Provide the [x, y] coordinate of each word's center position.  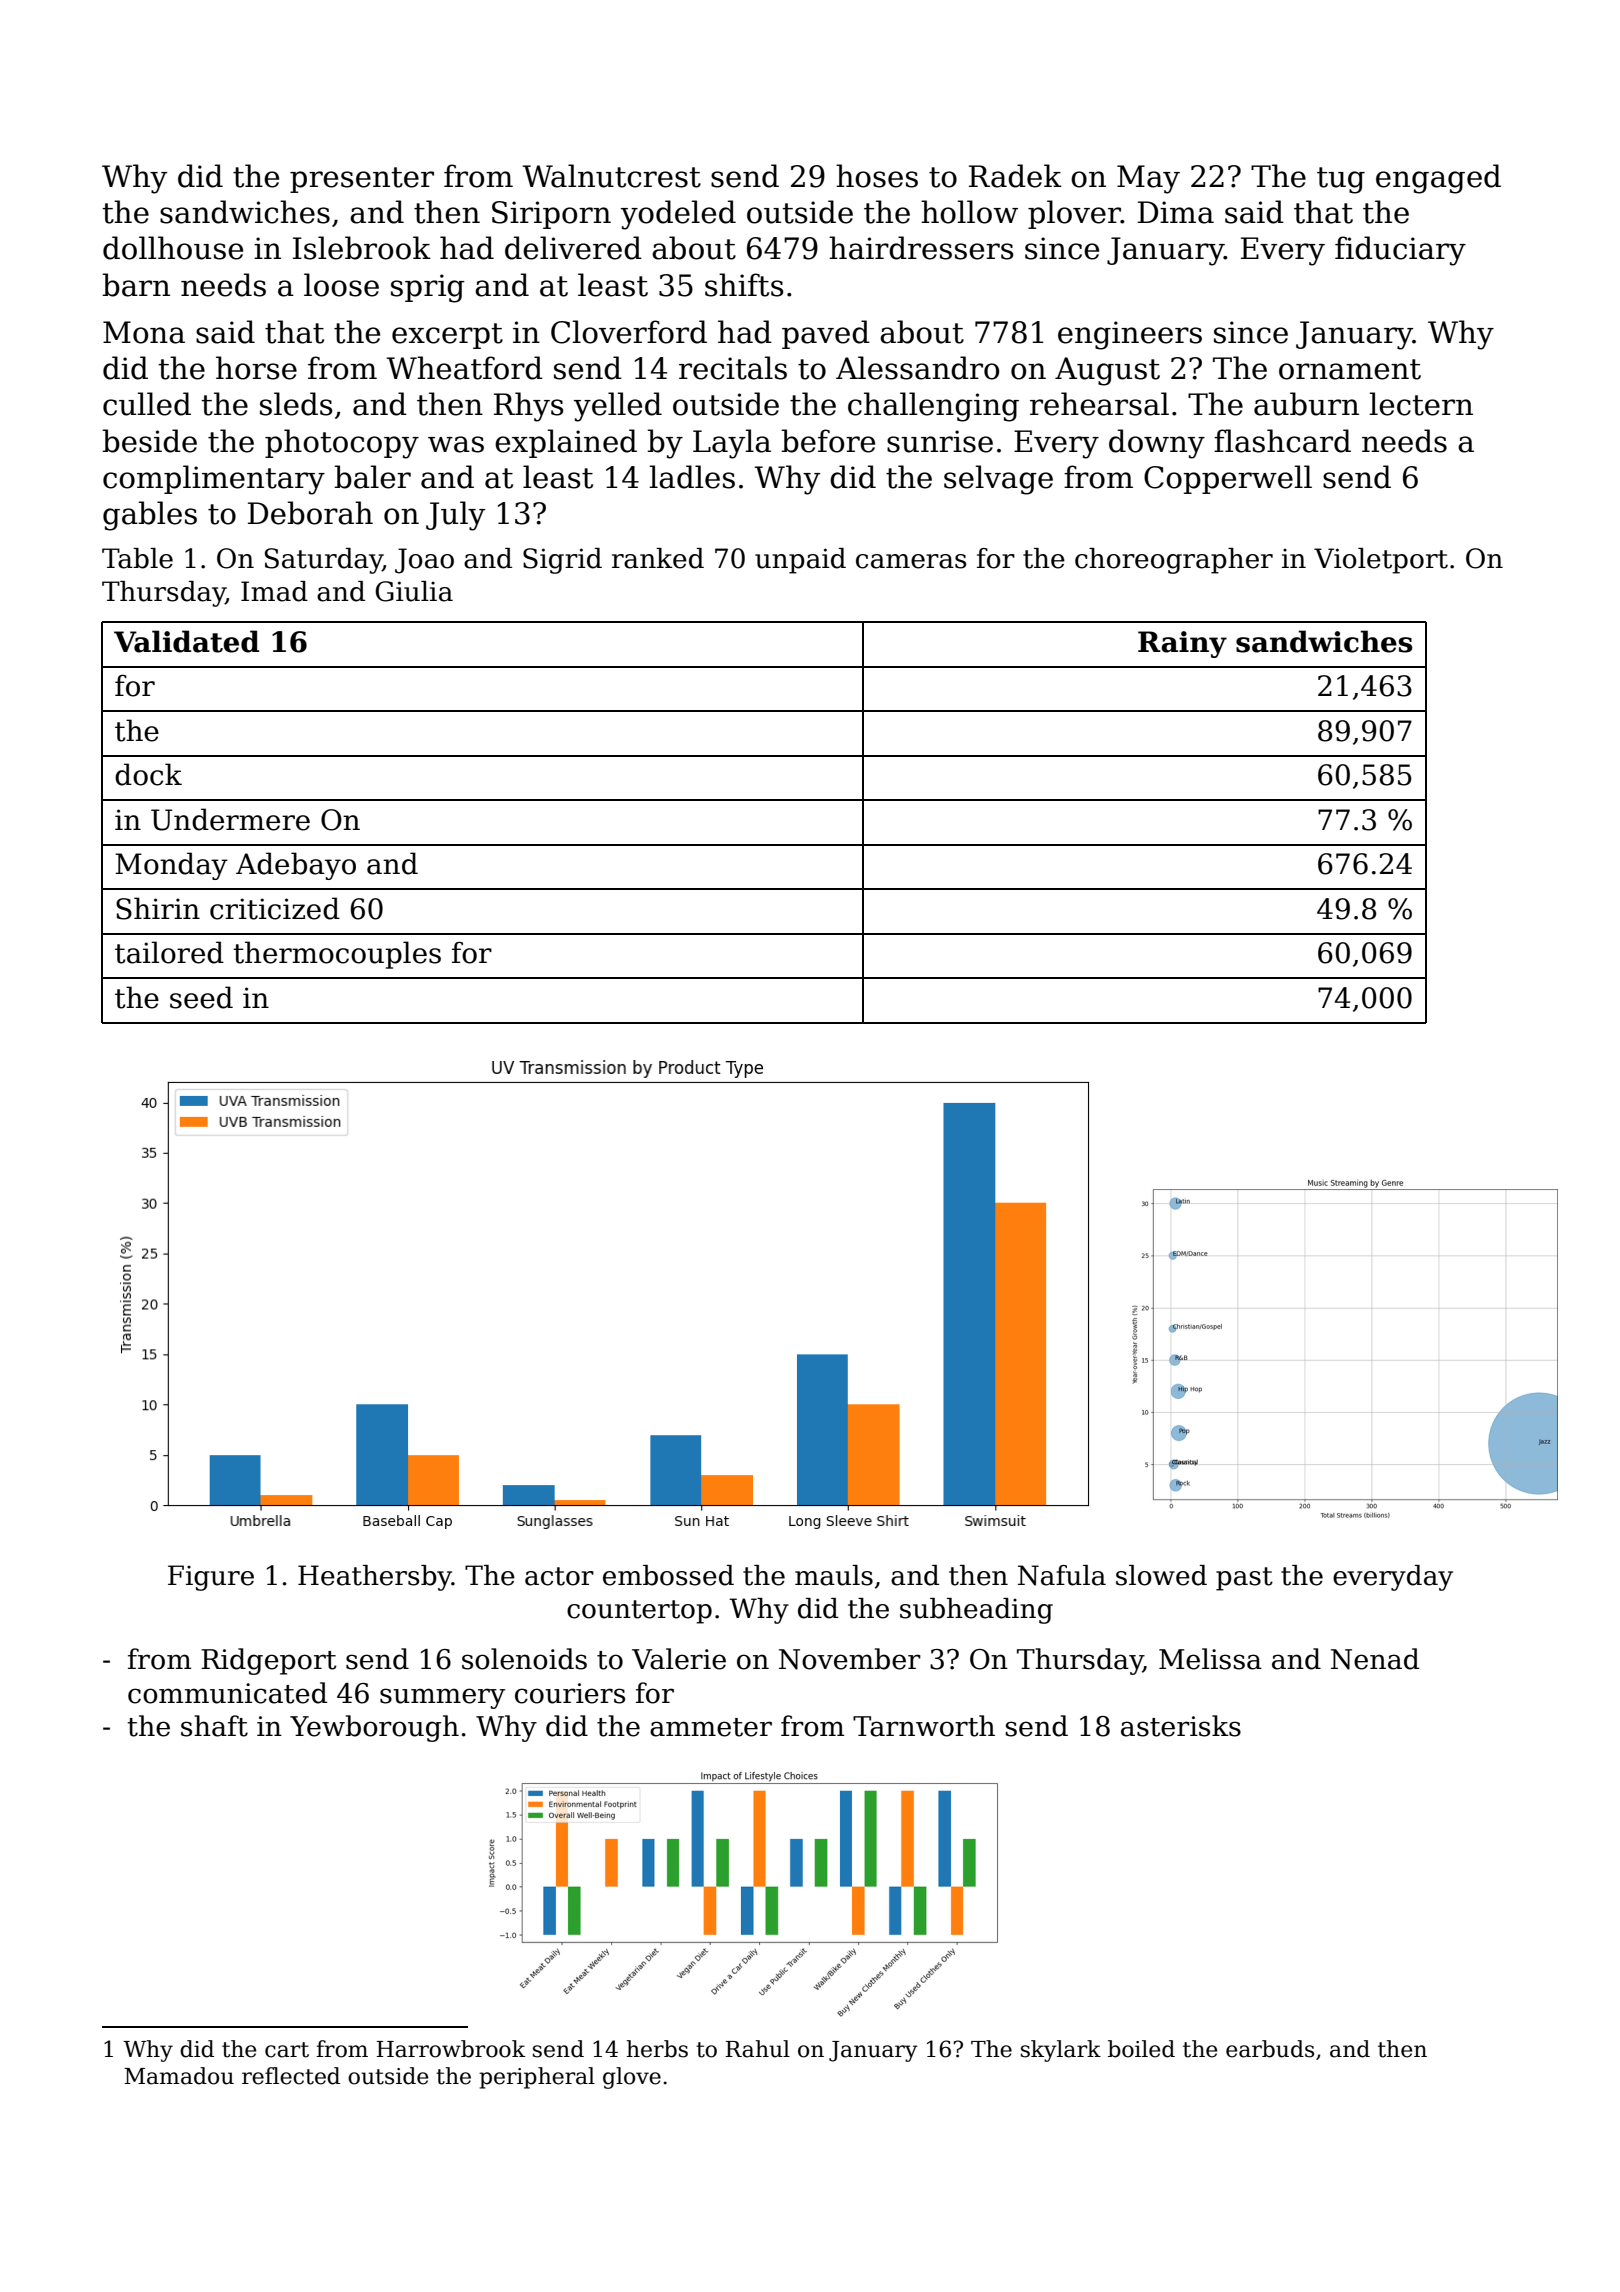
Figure [211, 1578]
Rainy [1182, 644]
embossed [668, 1575]
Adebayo [296, 866]
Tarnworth [924, 1726]
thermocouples [337, 955]
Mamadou [179, 2076]
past [1244, 1579]
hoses [877, 176]
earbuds [1270, 2049]
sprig [428, 288]
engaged [1438, 179]
